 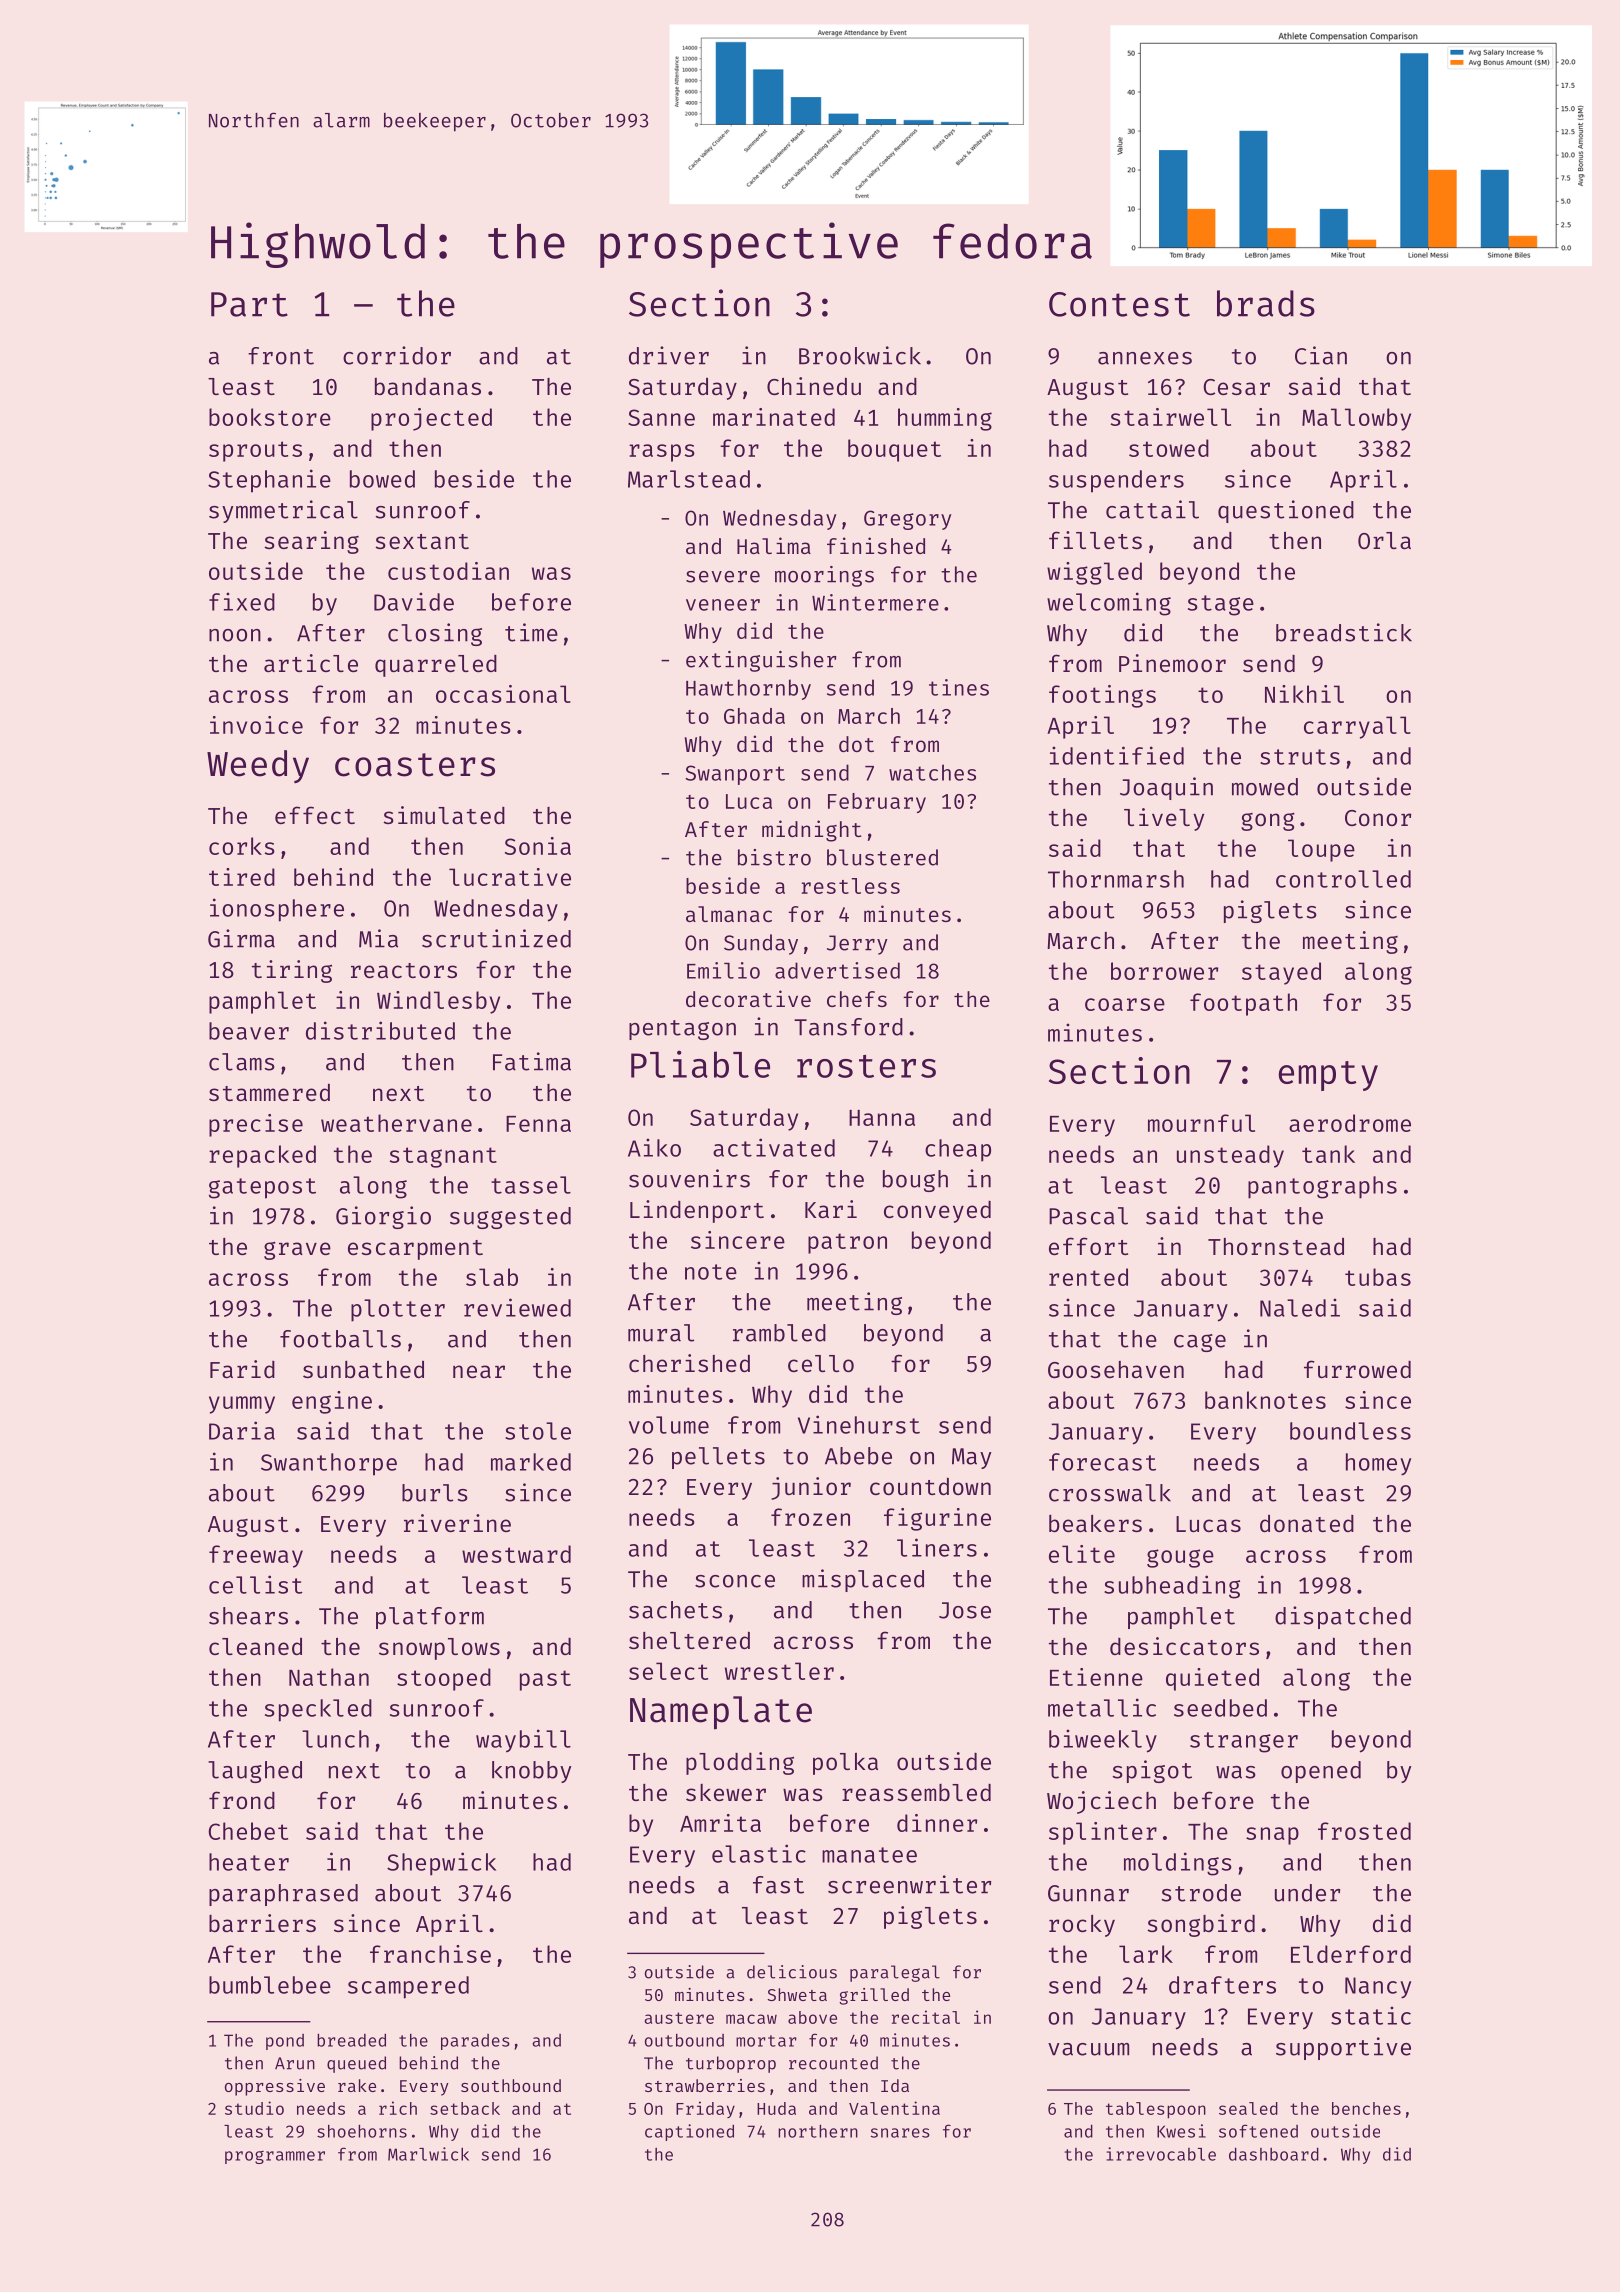 I want to click on programmer, so click(x=275, y=2157).
